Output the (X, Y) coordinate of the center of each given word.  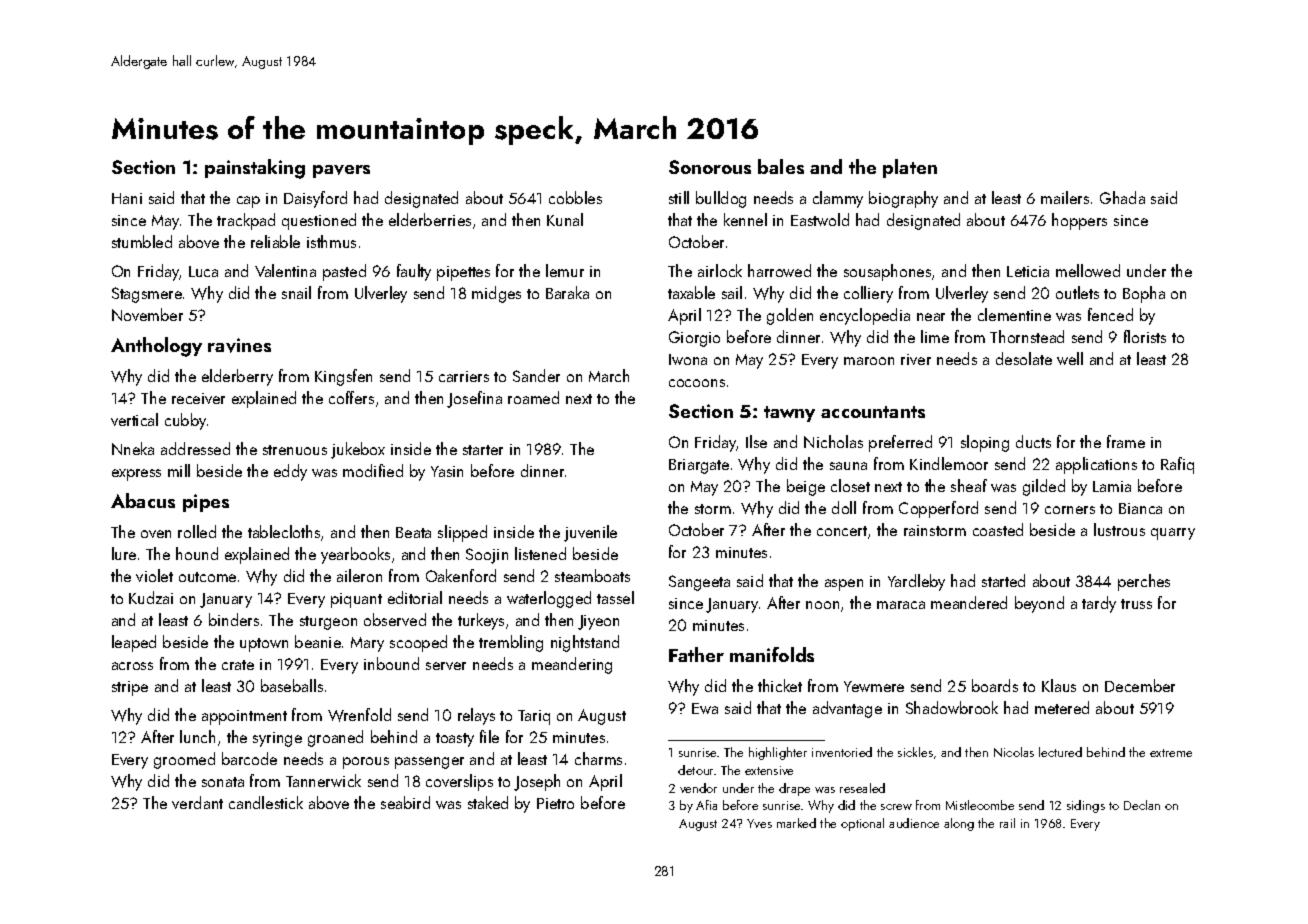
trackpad (246, 221)
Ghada (1122, 197)
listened (540, 553)
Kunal (565, 219)
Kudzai (151, 597)
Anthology (156, 347)
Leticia (1028, 271)
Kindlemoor (949, 463)
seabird (405, 802)
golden (790, 316)
